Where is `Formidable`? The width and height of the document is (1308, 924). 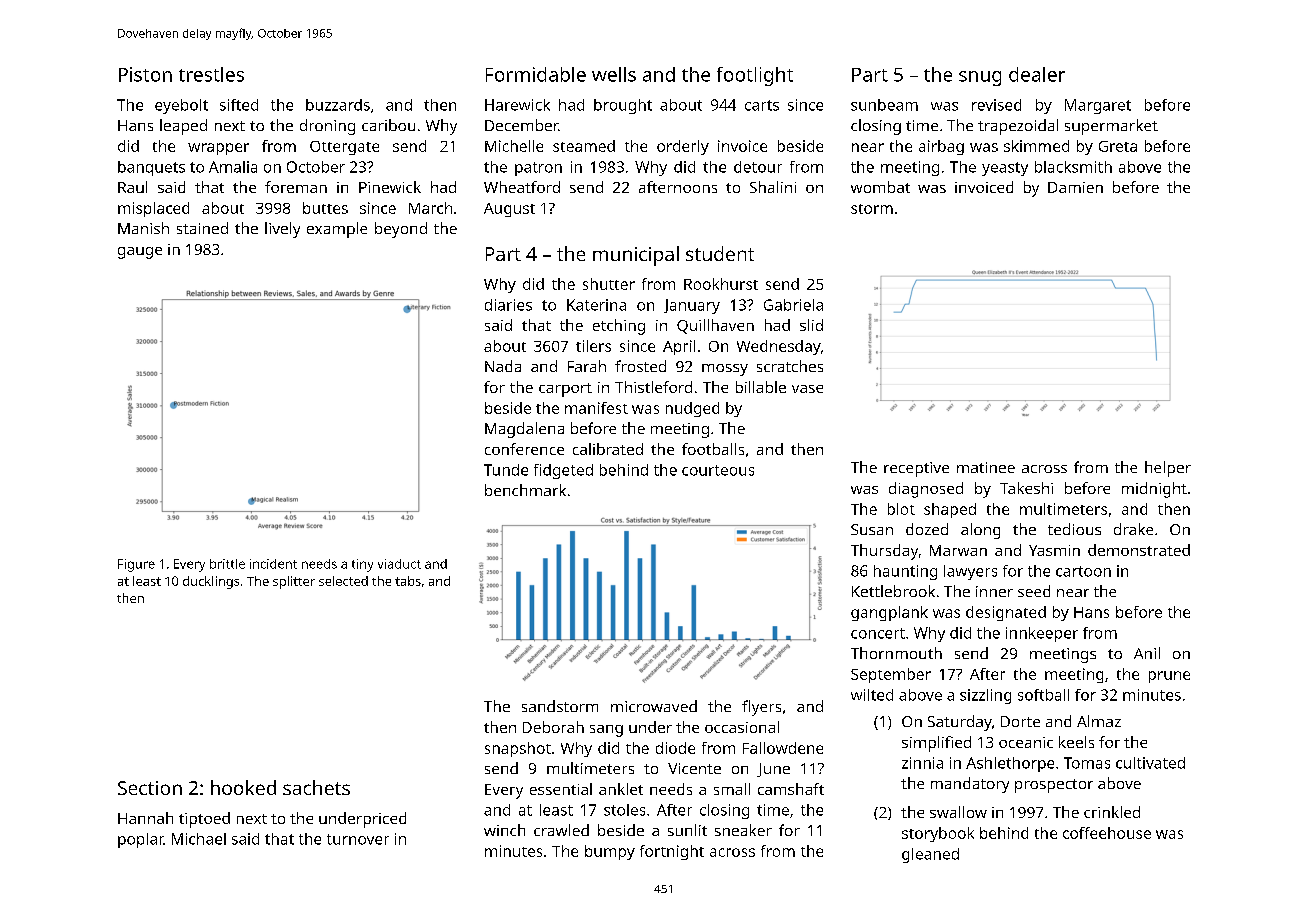
Formidable is located at coordinates (536, 74).
